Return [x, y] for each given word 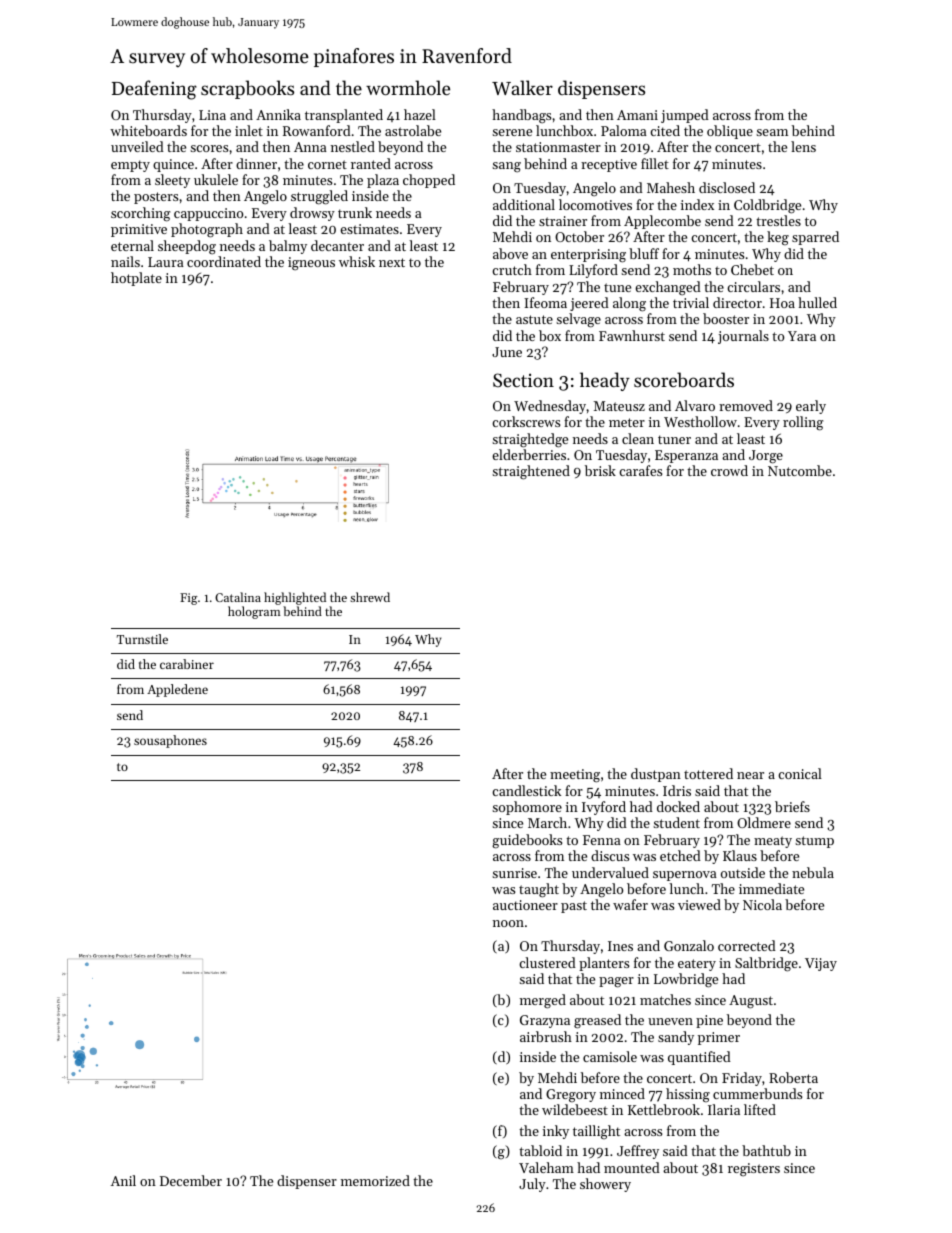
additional [524, 204]
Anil [123, 1180]
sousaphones [170, 741]
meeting [575, 776]
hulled [817, 302]
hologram [254, 612]
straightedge [530, 440]
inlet [249, 130]
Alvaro [695, 405]
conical [800, 773]
